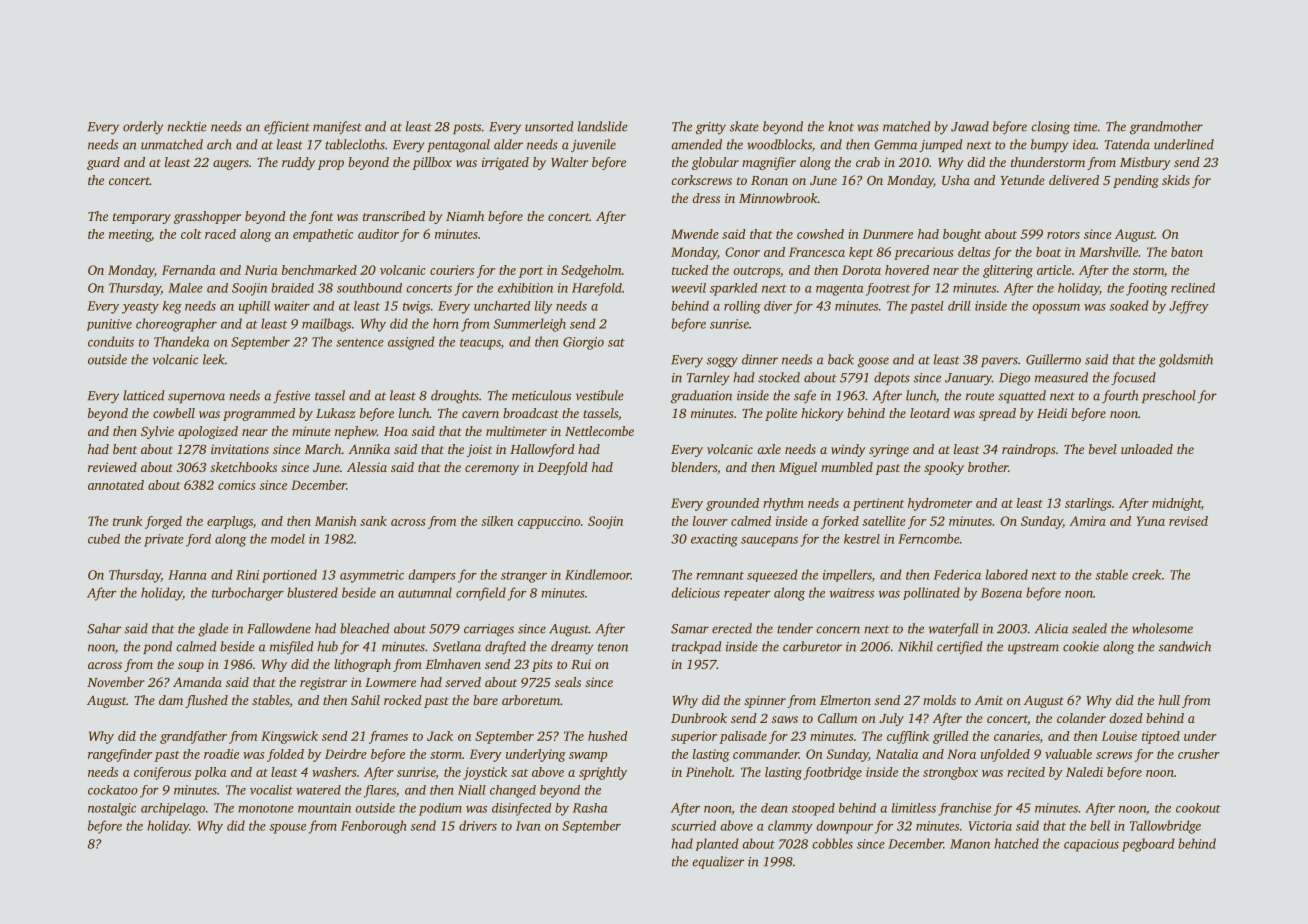 The image size is (1308, 924). What do you see at coordinates (214, 359) in the document?
I see `leek` at bounding box center [214, 359].
